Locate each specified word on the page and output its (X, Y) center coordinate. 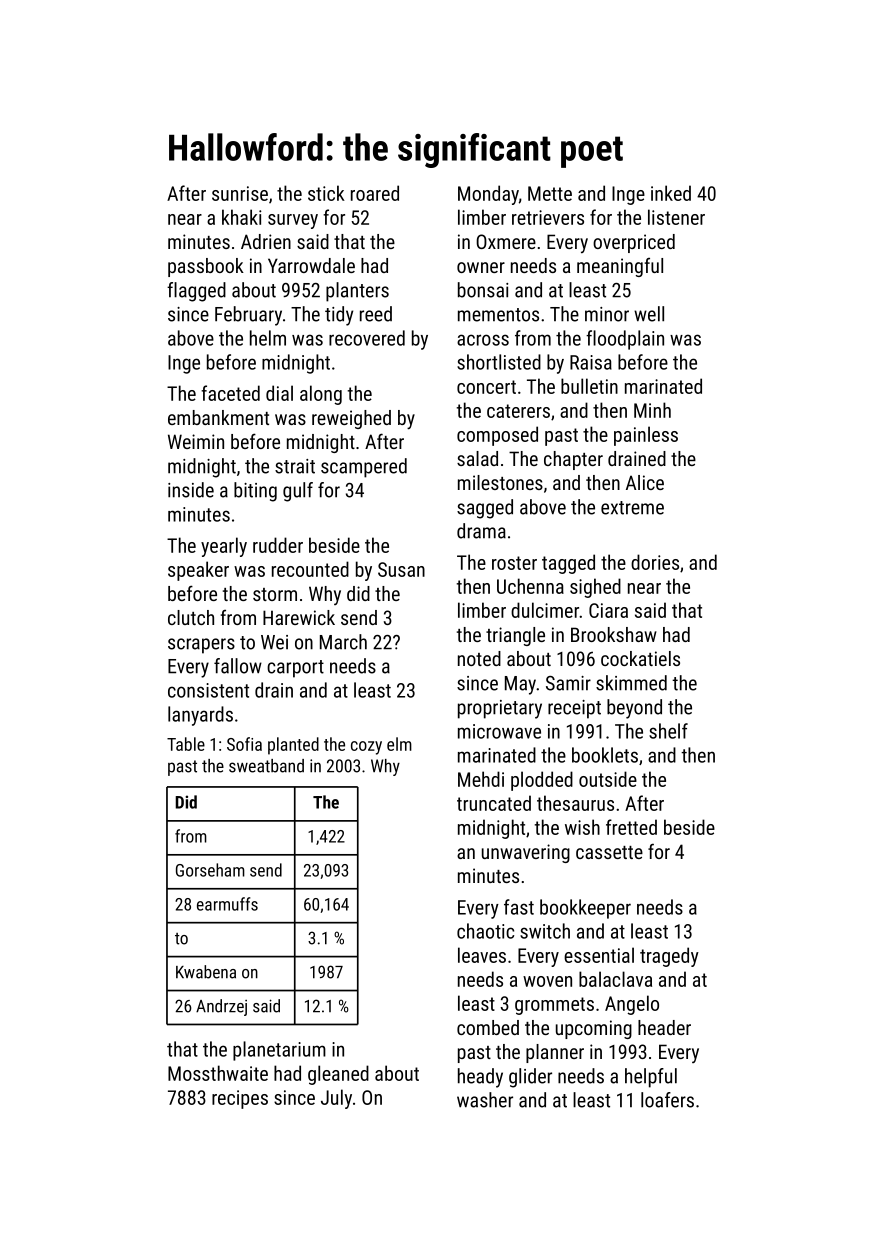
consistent (208, 690)
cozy (366, 748)
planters (357, 292)
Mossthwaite (218, 1073)
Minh (652, 410)
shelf (668, 731)
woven (547, 981)
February (248, 316)
